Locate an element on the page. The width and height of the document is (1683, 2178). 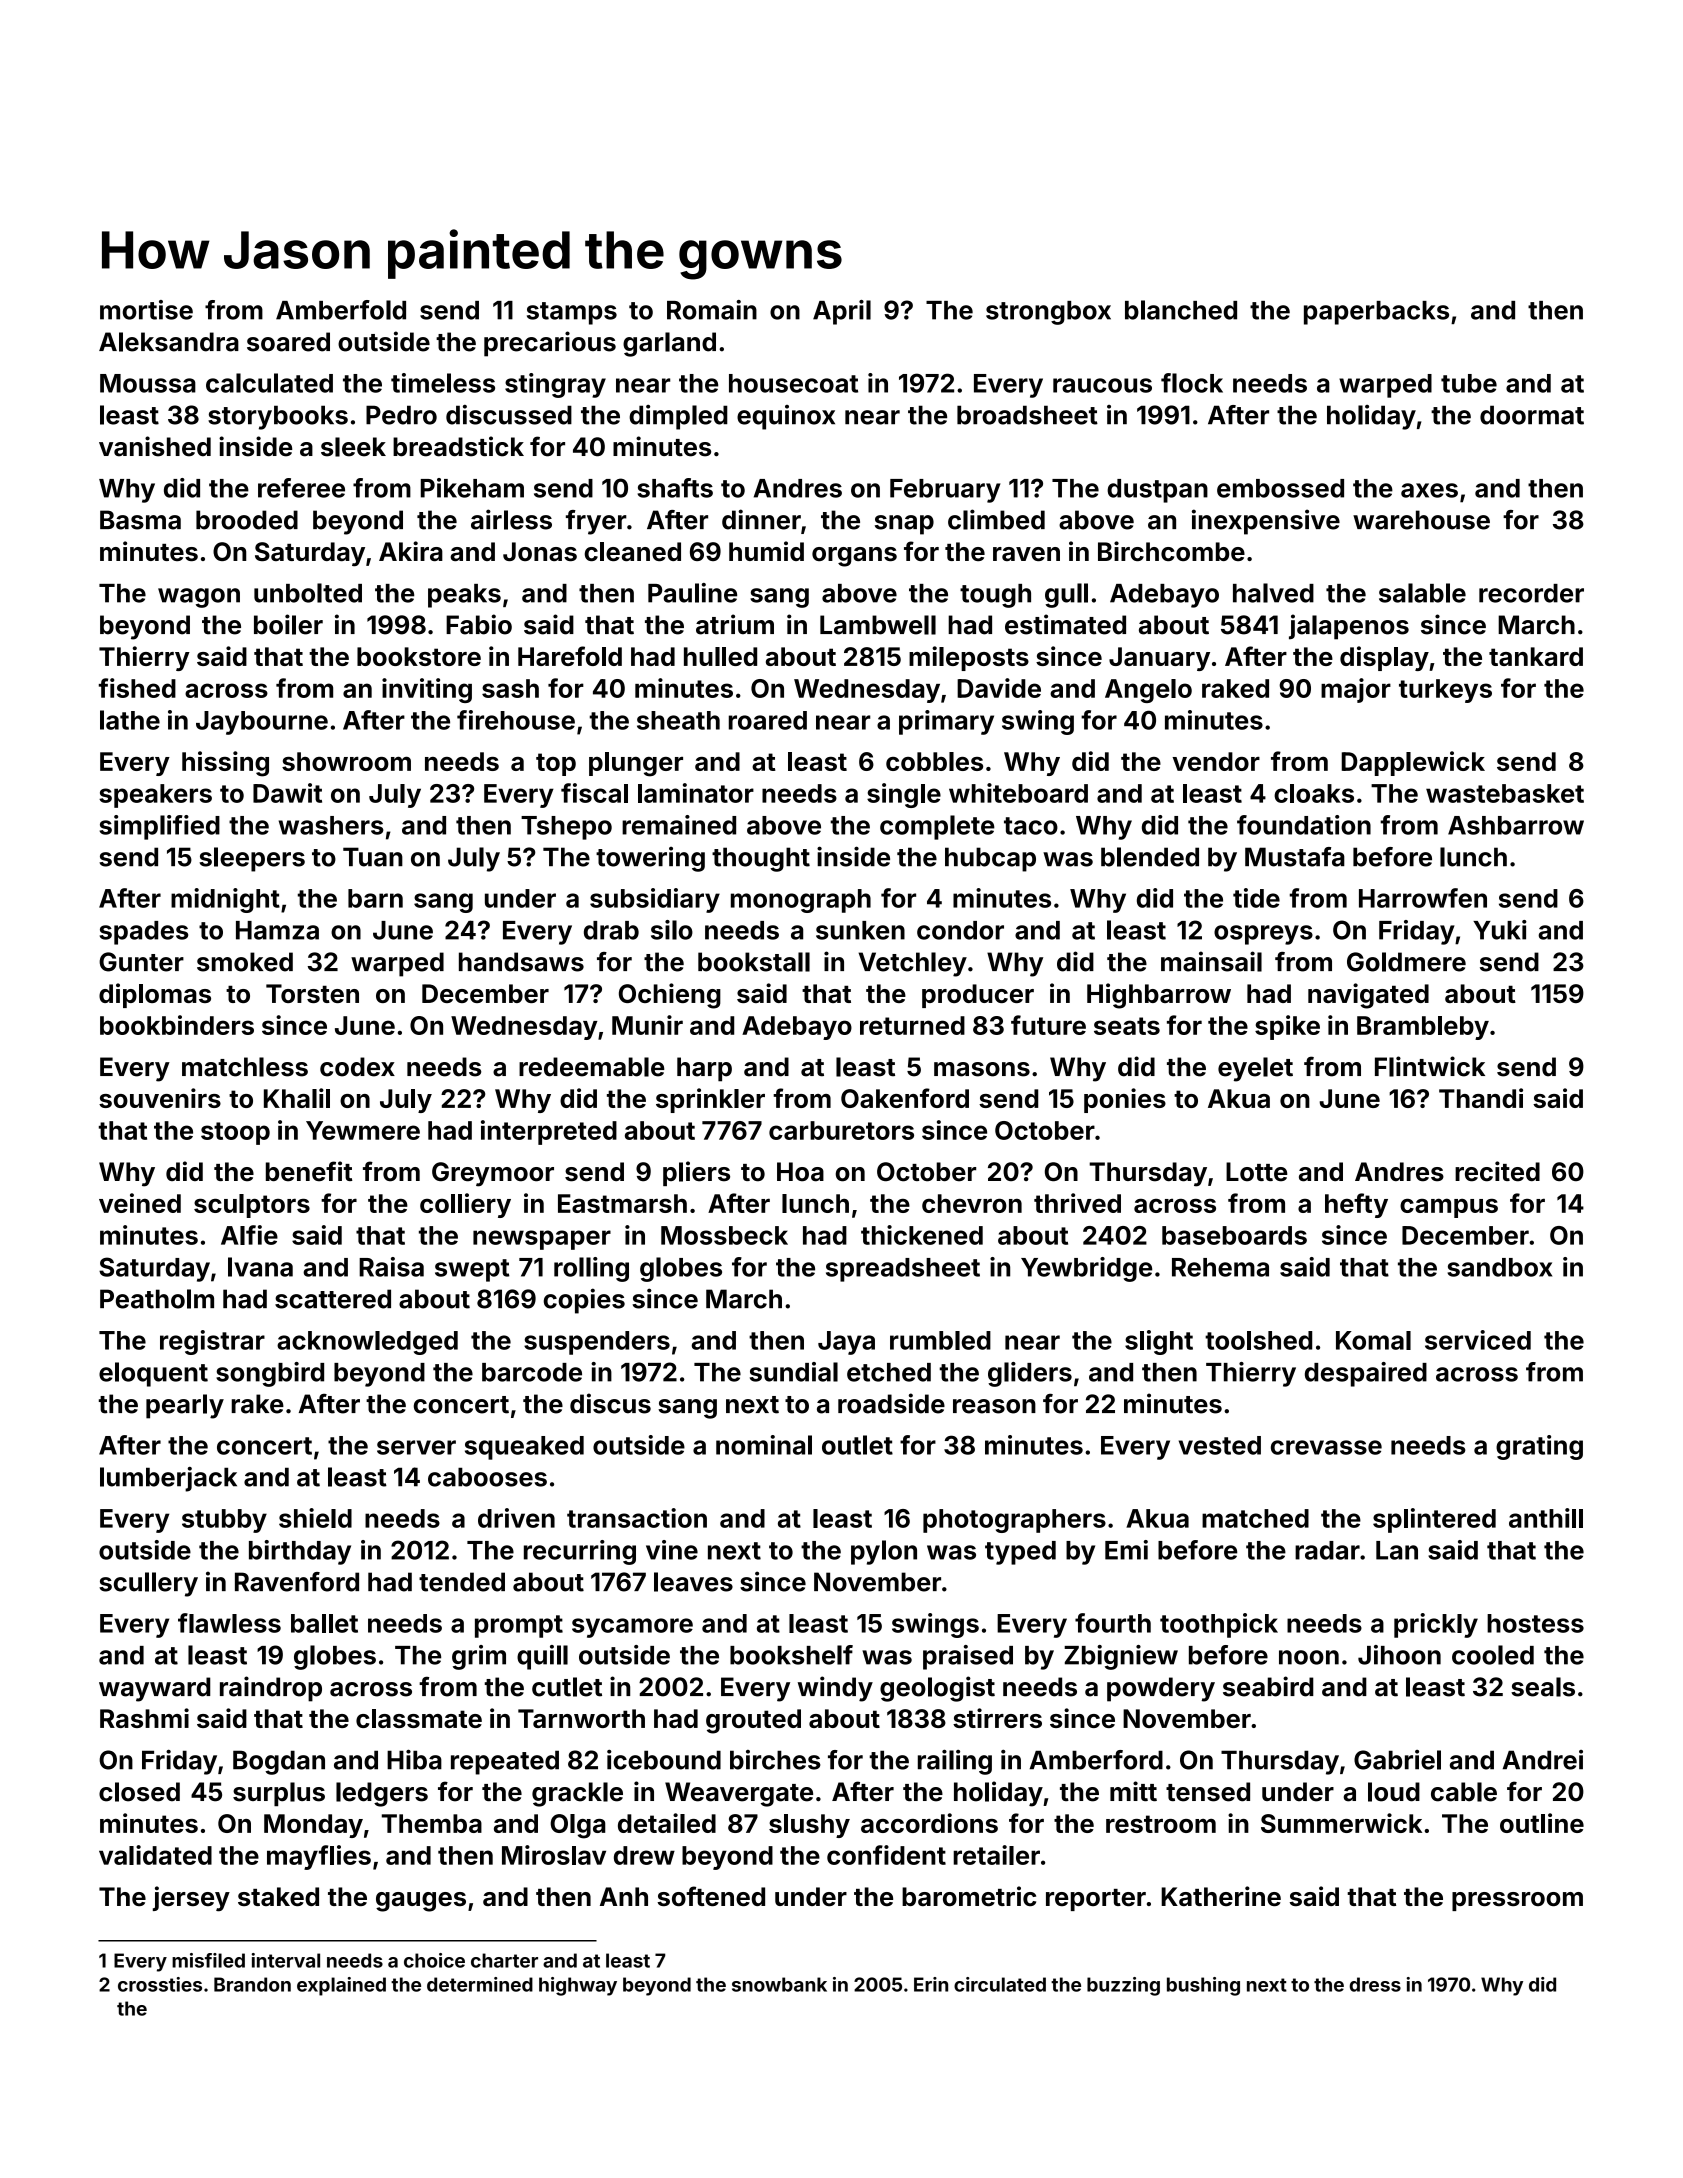
vested is located at coordinates (1220, 1445).
